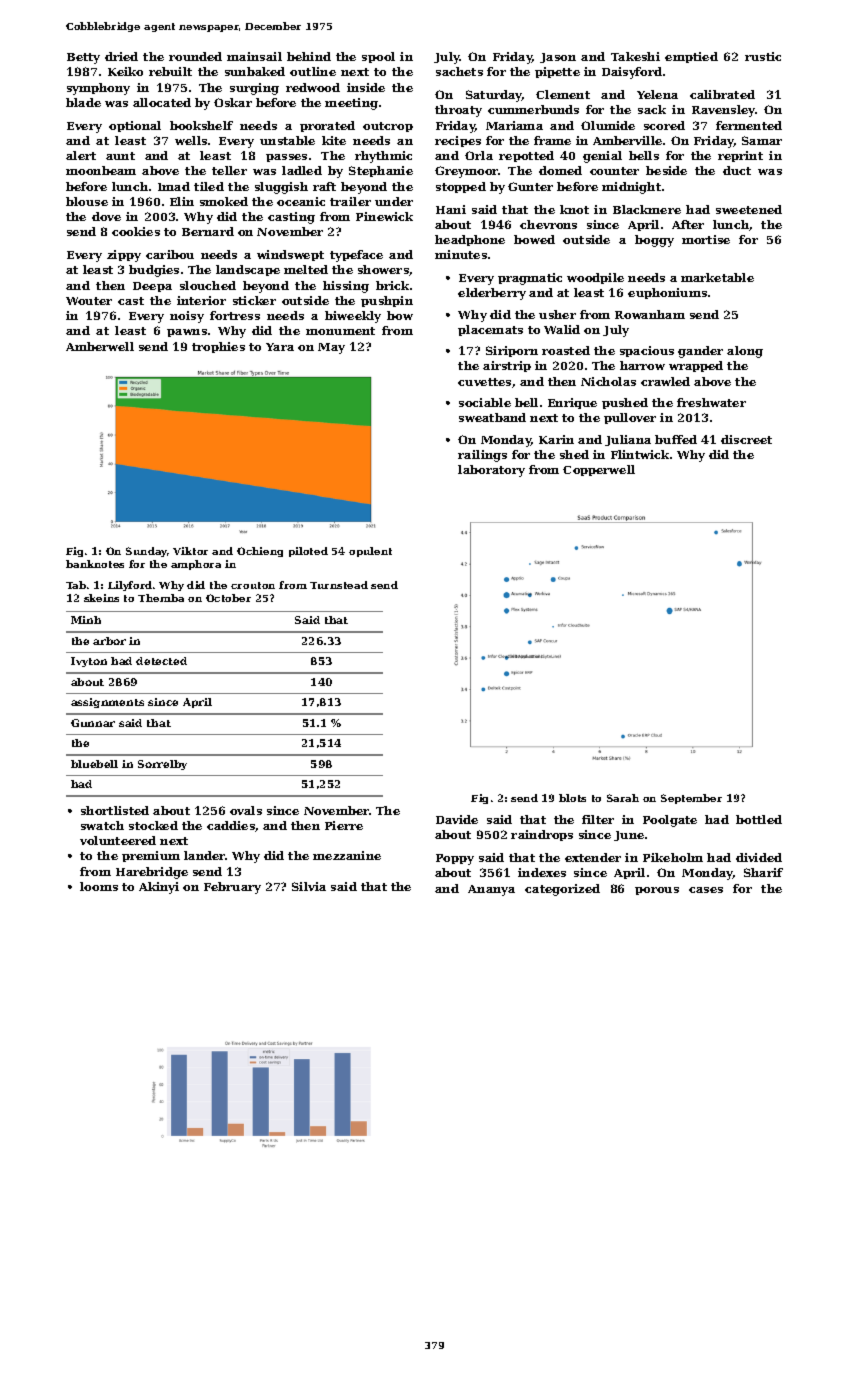 Image resolution: width=849 pixels, height=1400 pixels. Describe the element at coordinates (191, 140) in the document. I see `wells` at that location.
